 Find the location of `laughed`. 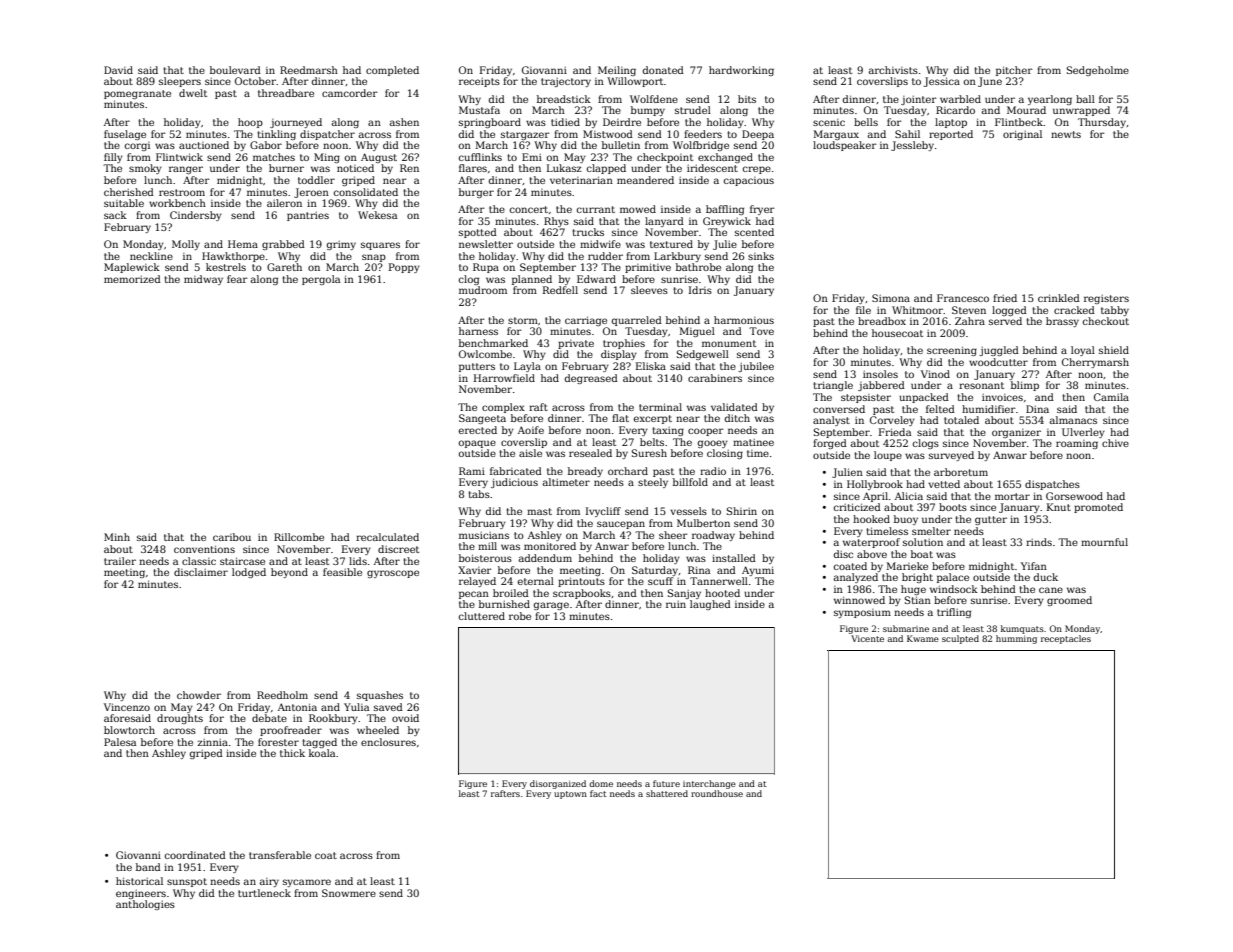

laughed is located at coordinates (710, 605).
